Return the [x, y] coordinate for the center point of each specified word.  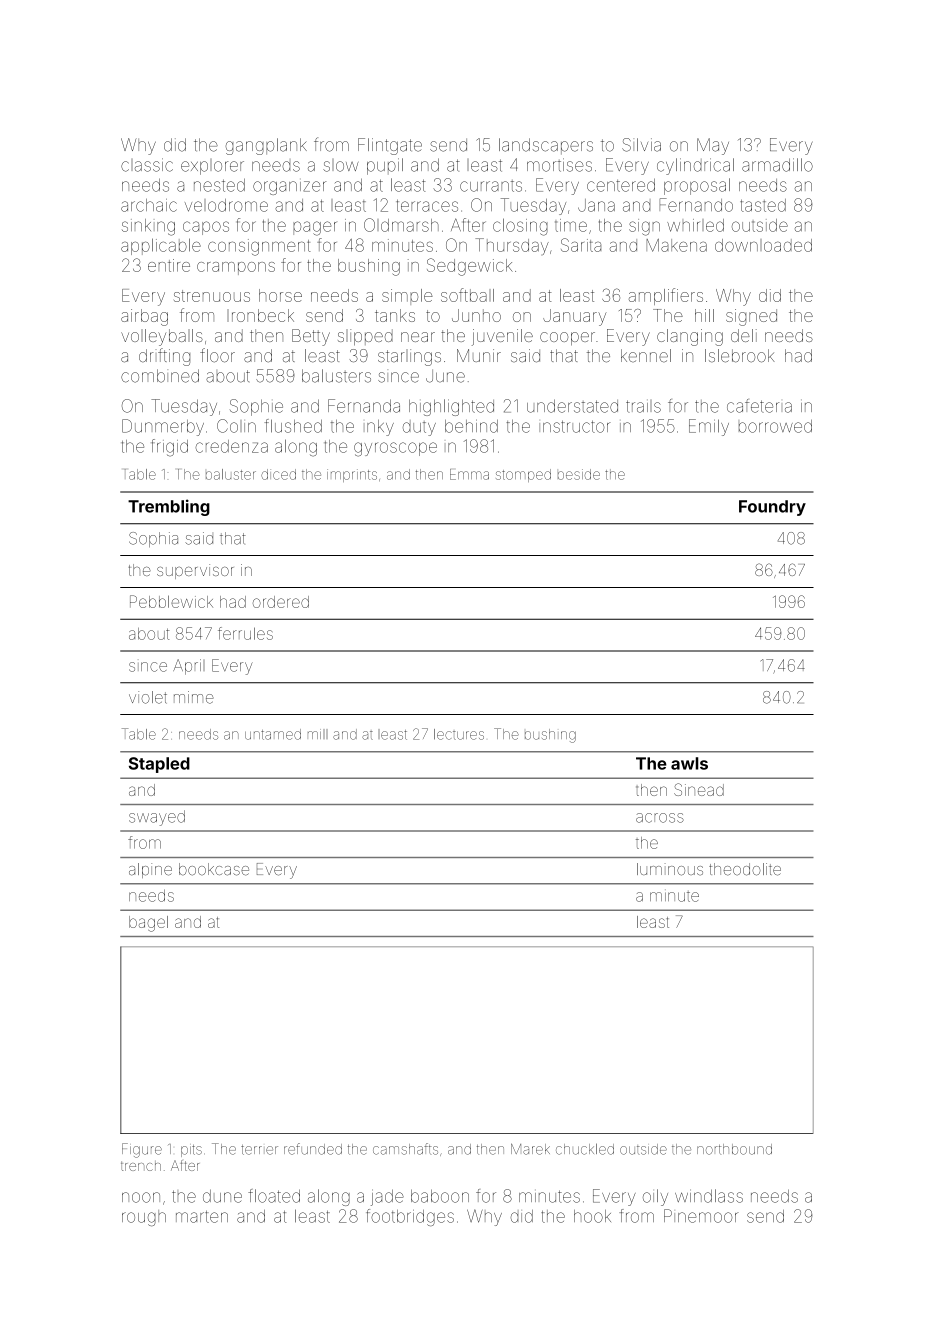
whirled [695, 225]
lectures [459, 734]
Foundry [772, 508]
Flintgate [390, 146]
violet [148, 697]
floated [274, 1196]
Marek [530, 1149]
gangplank [266, 146]
